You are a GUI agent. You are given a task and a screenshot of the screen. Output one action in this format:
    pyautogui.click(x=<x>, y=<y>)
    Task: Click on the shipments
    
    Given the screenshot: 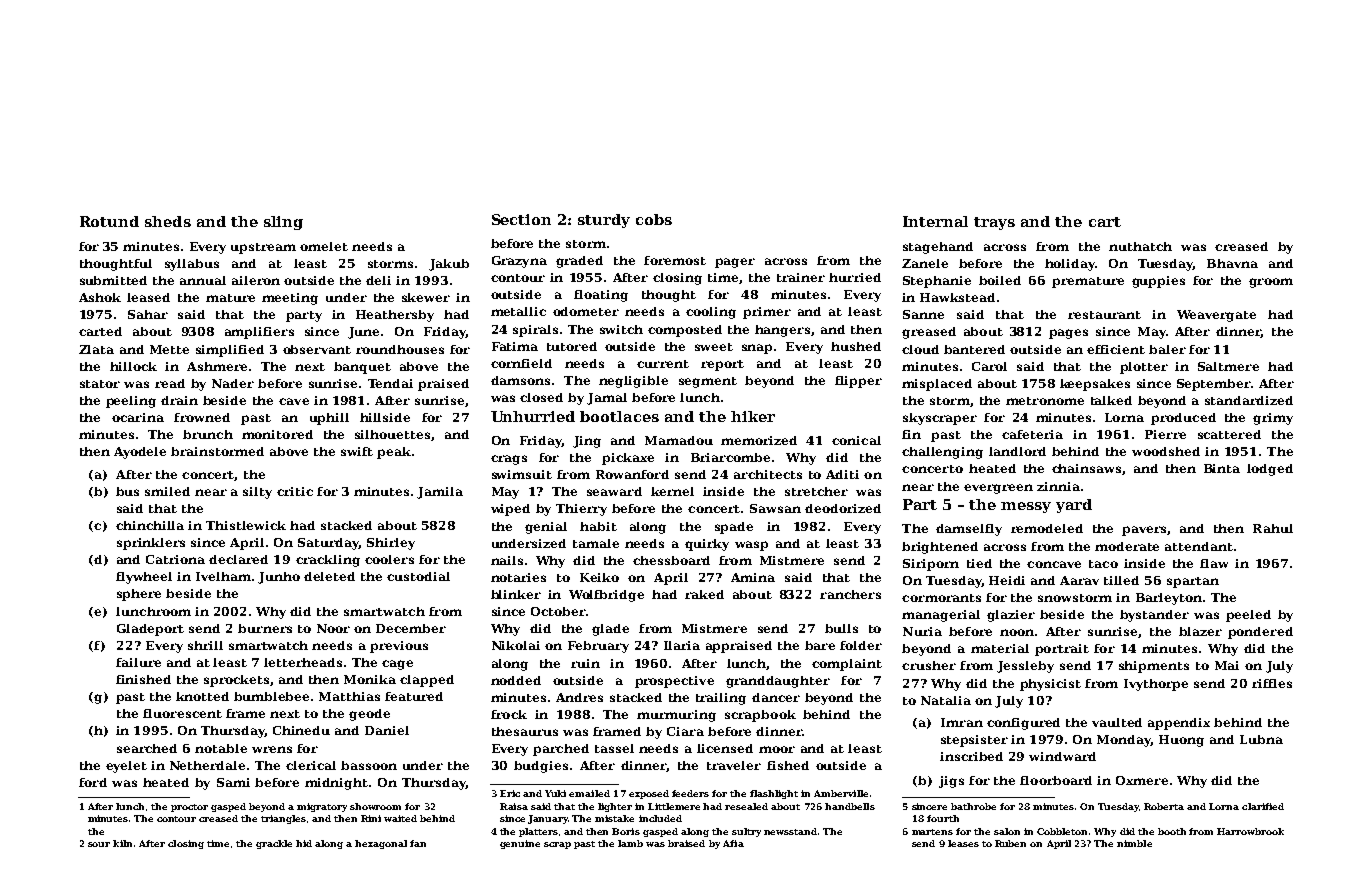 What is the action you would take?
    pyautogui.click(x=1154, y=667)
